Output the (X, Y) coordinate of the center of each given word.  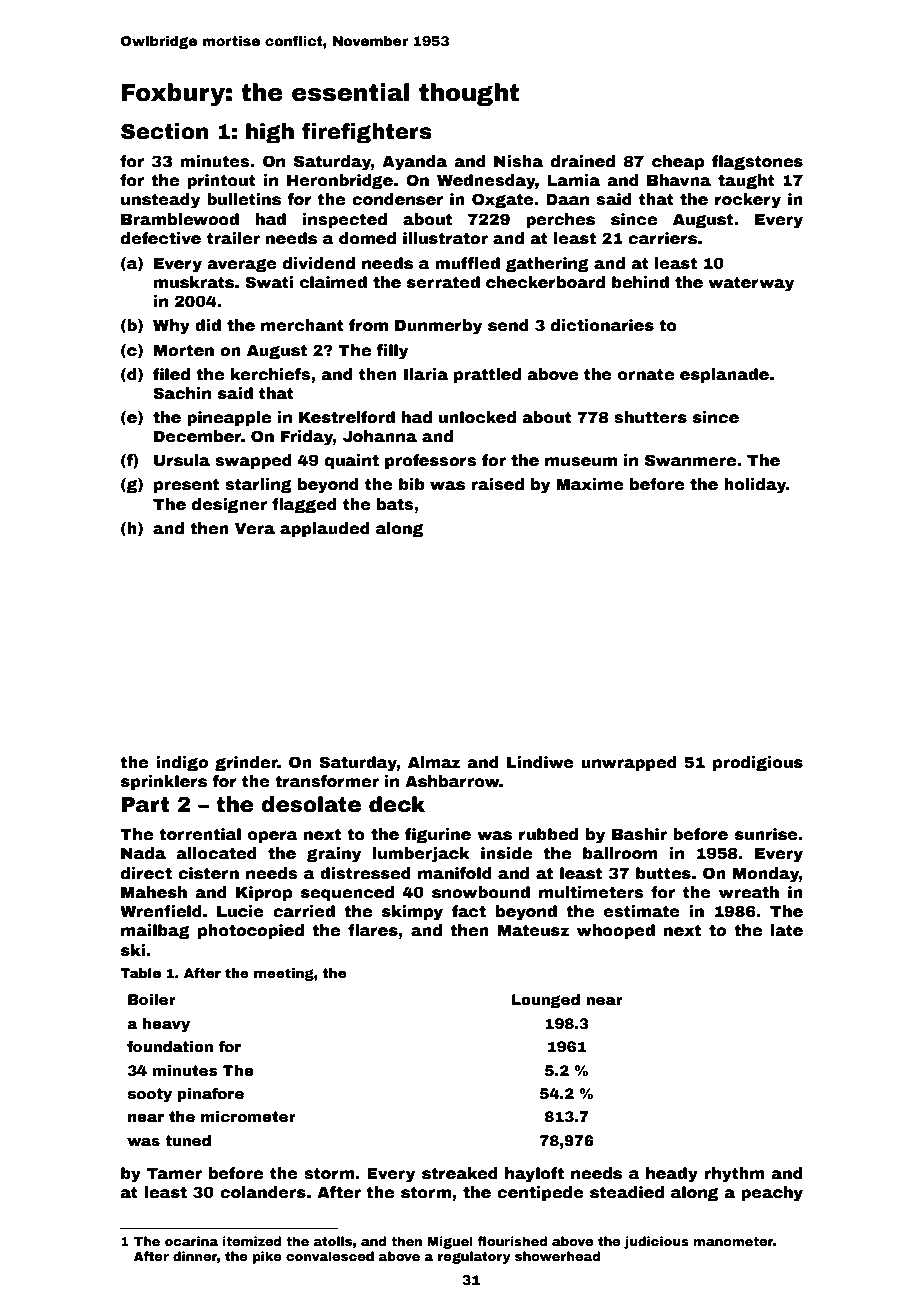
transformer (327, 781)
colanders (263, 1192)
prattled (487, 376)
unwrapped (629, 764)
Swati (269, 282)
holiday (755, 486)
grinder (246, 764)
